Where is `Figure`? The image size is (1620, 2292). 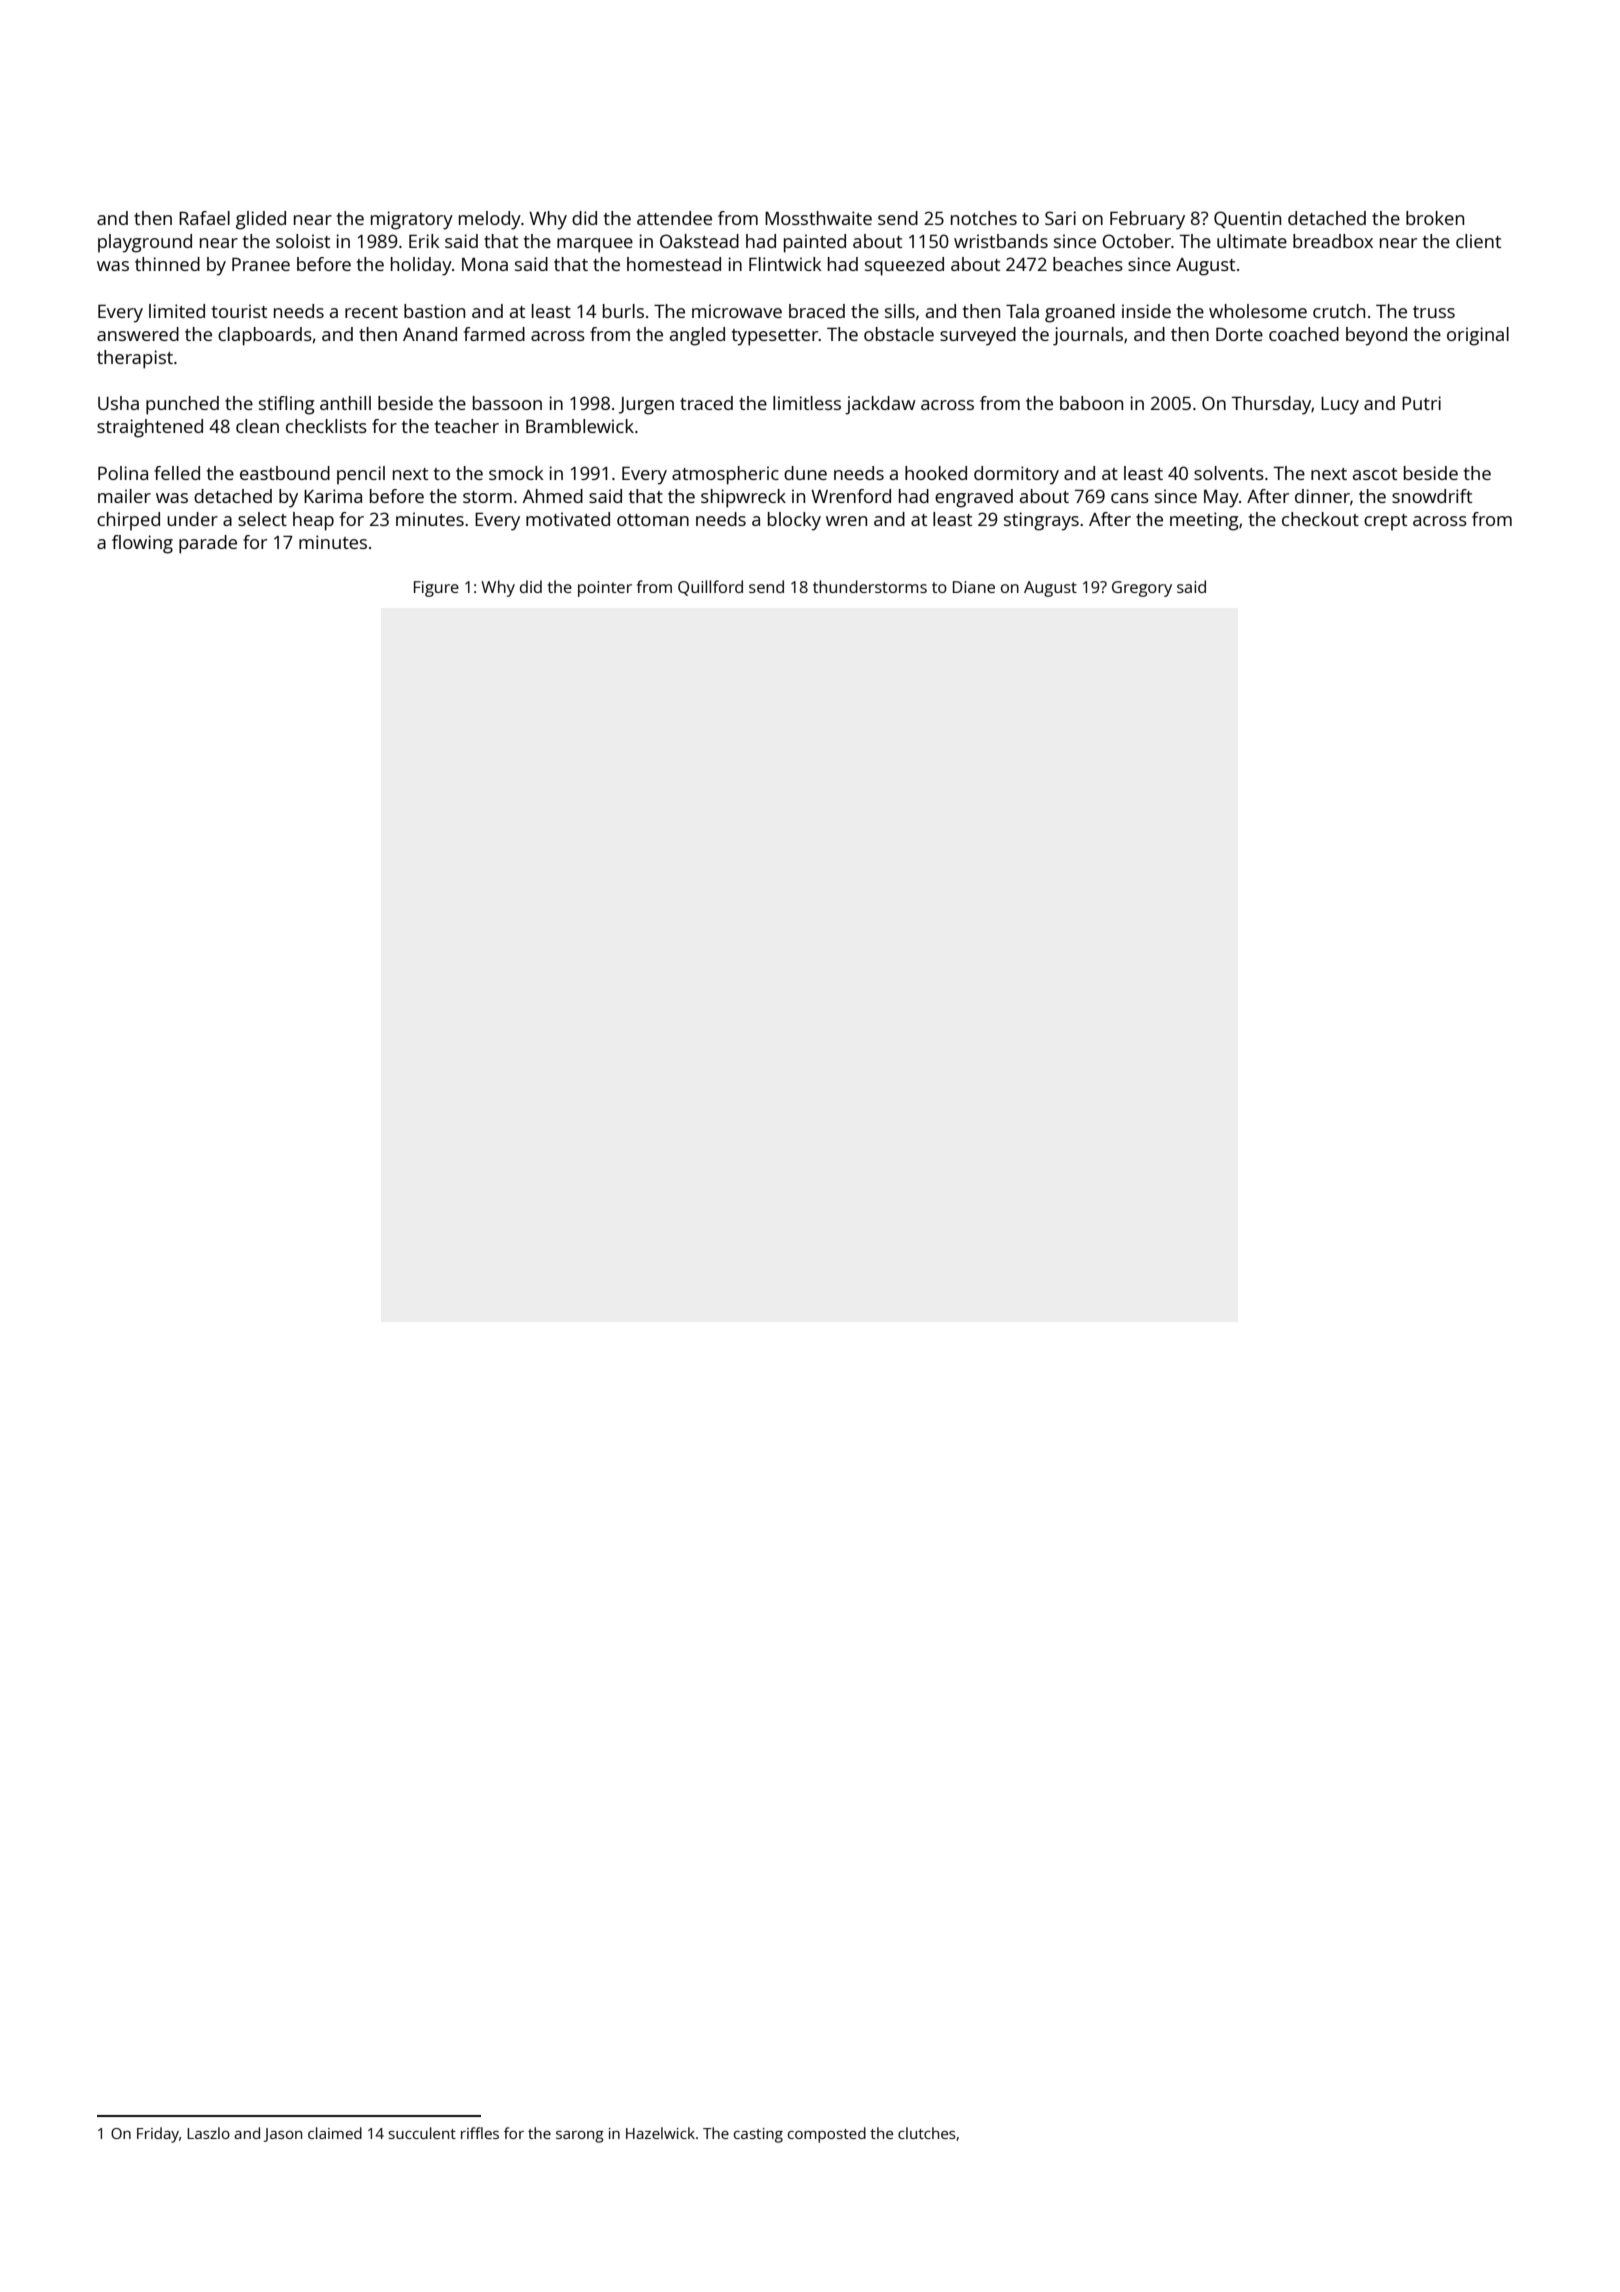
Figure is located at coordinates (436, 589).
